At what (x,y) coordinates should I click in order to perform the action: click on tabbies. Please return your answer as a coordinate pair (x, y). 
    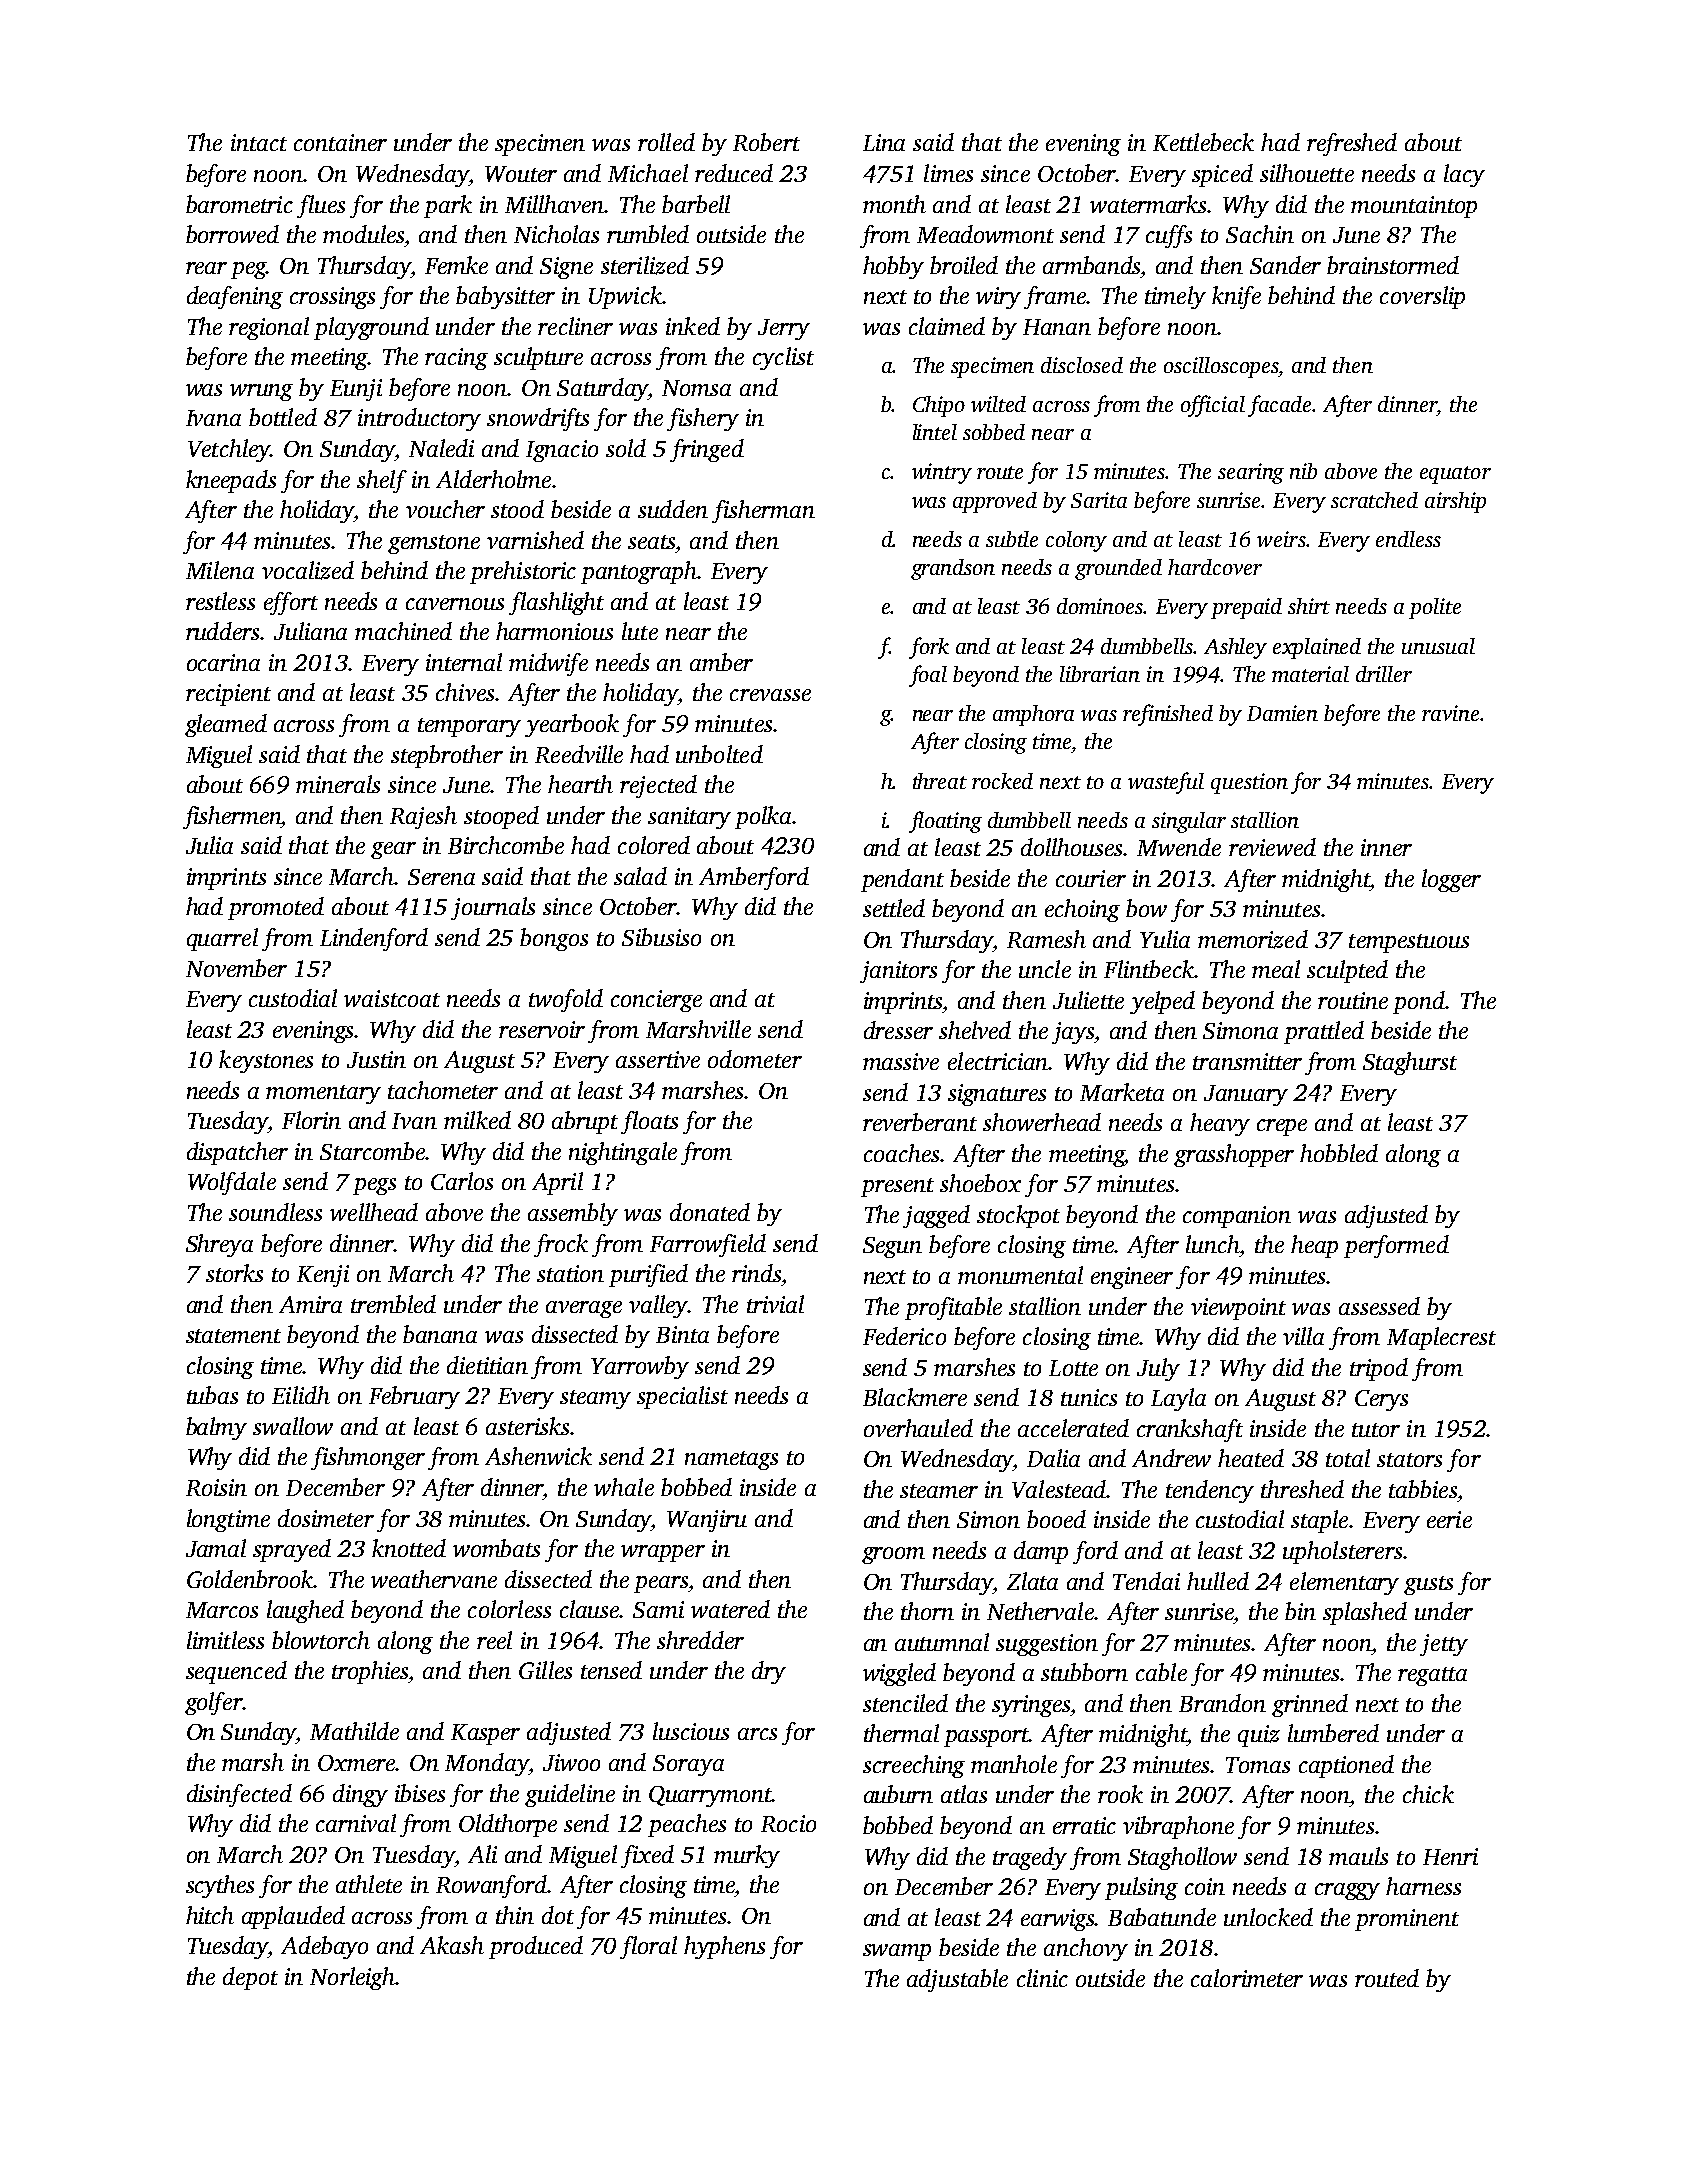
    Looking at the image, I should click on (1423, 1489).
